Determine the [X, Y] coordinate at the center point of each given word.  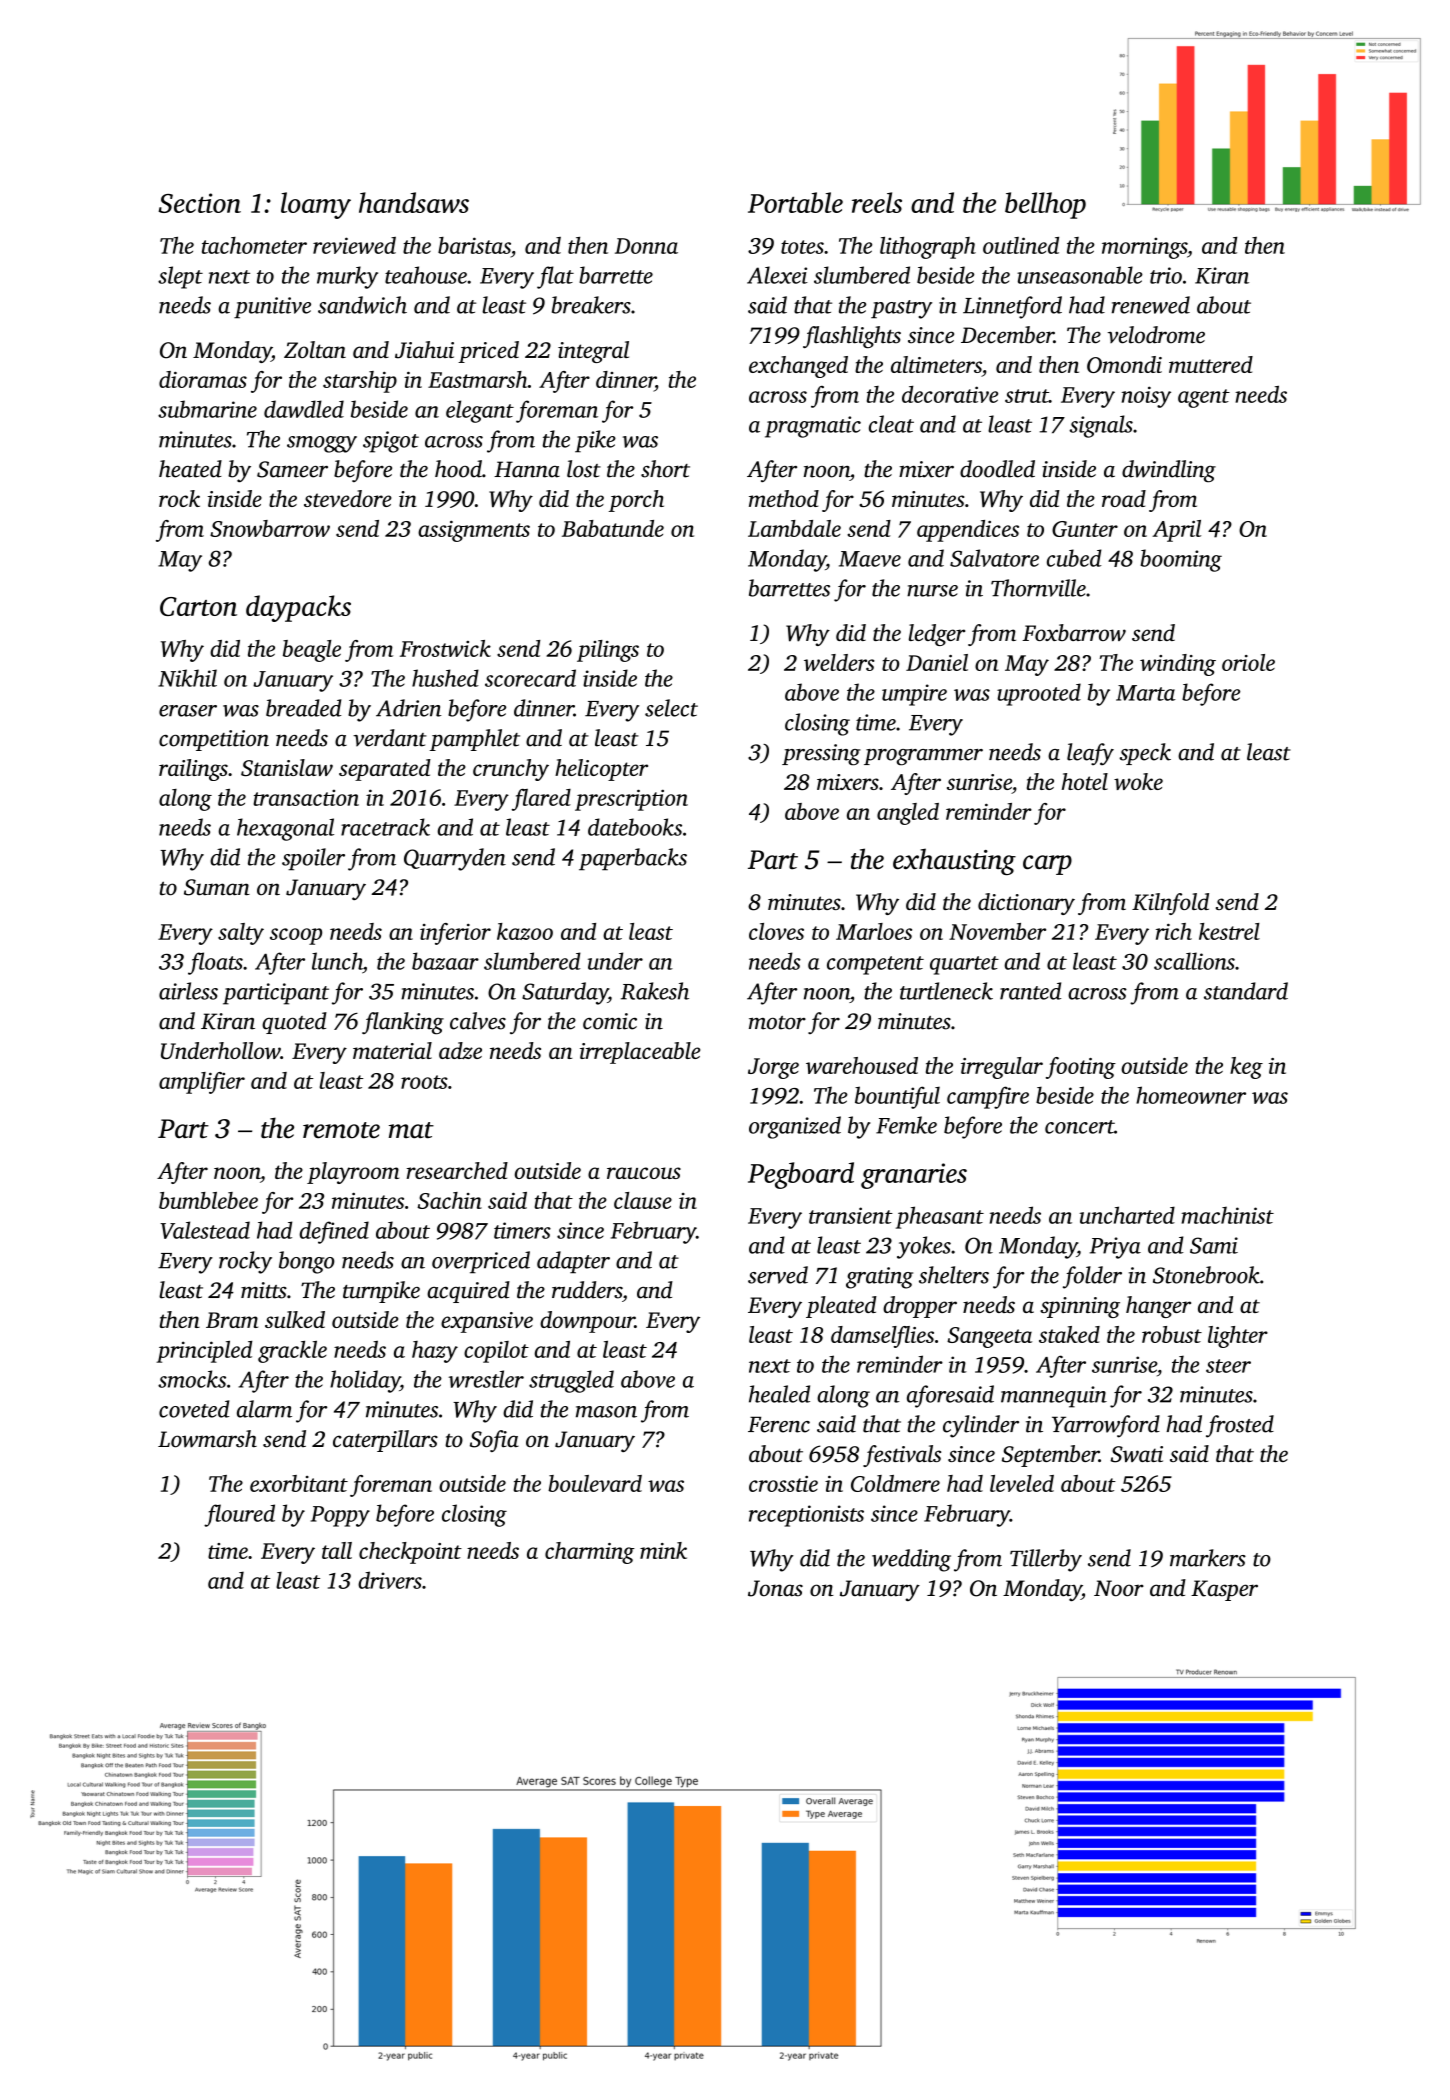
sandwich [362, 305]
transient [851, 1215]
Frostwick [445, 648]
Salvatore [994, 558]
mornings [1144, 248]
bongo [307, 1262]
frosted [1240, 1426]
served [778, 1275]
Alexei [777, 275]
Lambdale [794, 528]
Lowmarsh [207, 1439]
